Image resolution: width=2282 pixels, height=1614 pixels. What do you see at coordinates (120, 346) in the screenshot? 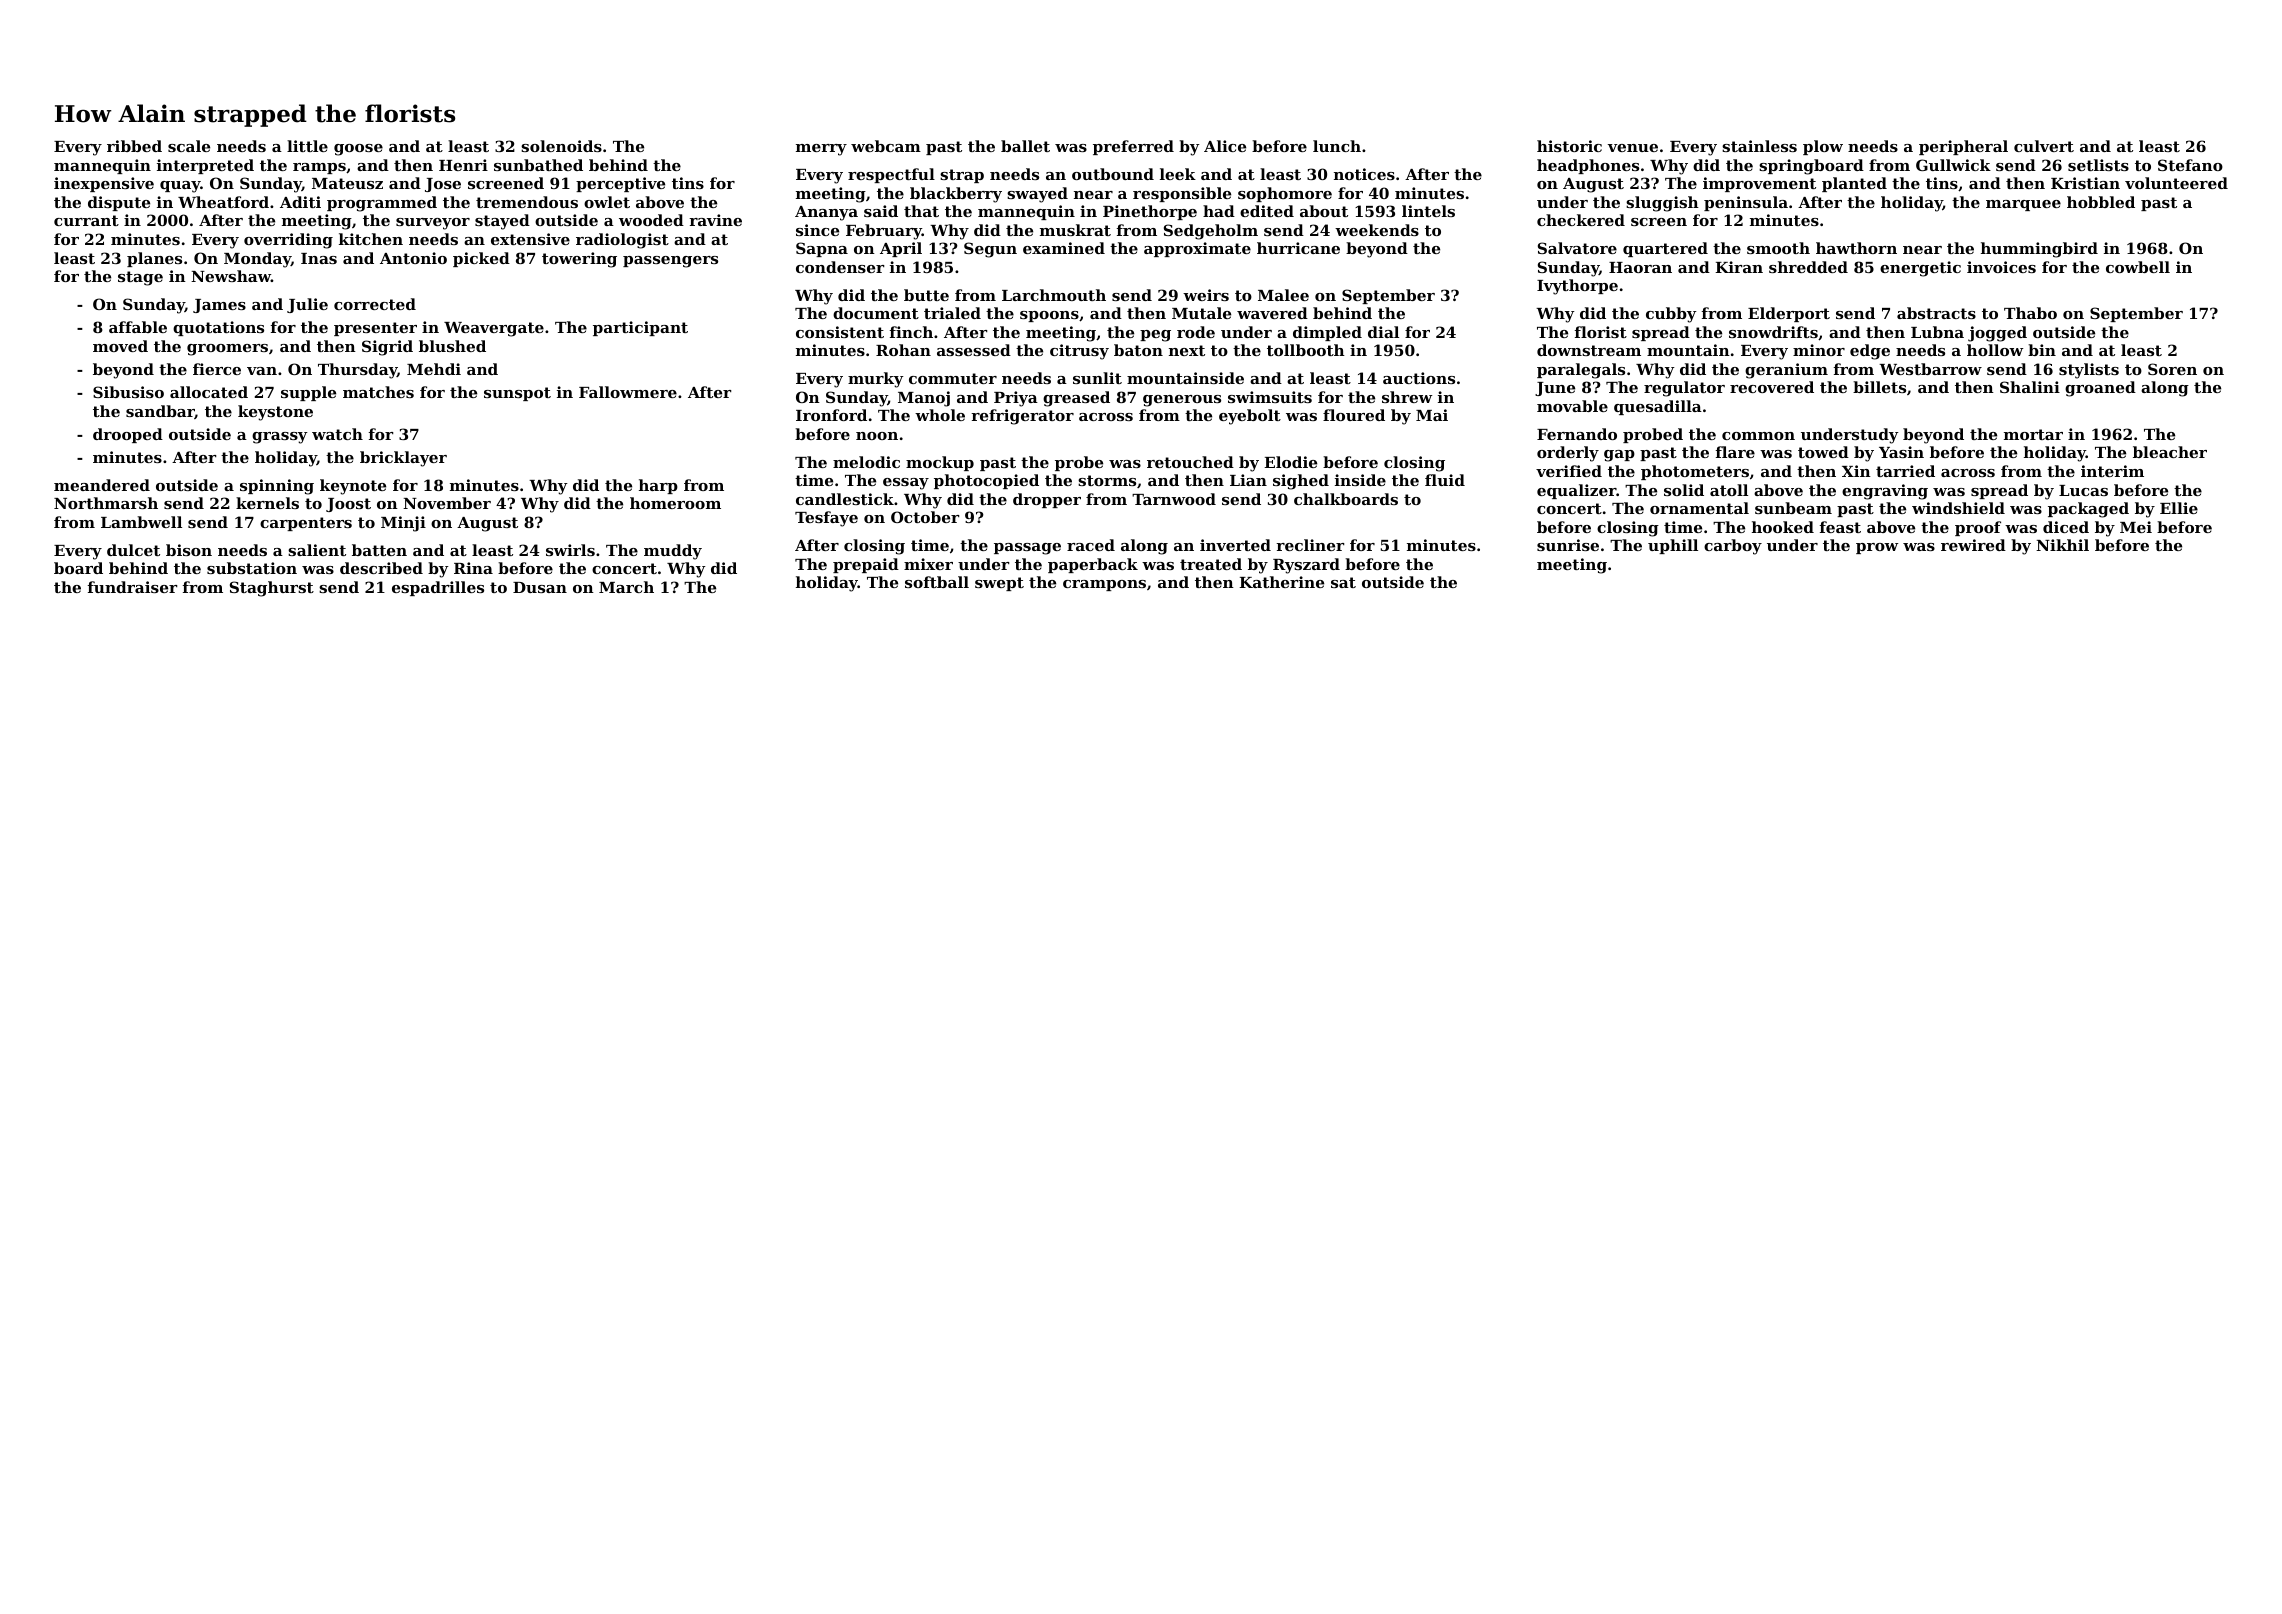
I see `moved` at bounding box center [120, 346].
